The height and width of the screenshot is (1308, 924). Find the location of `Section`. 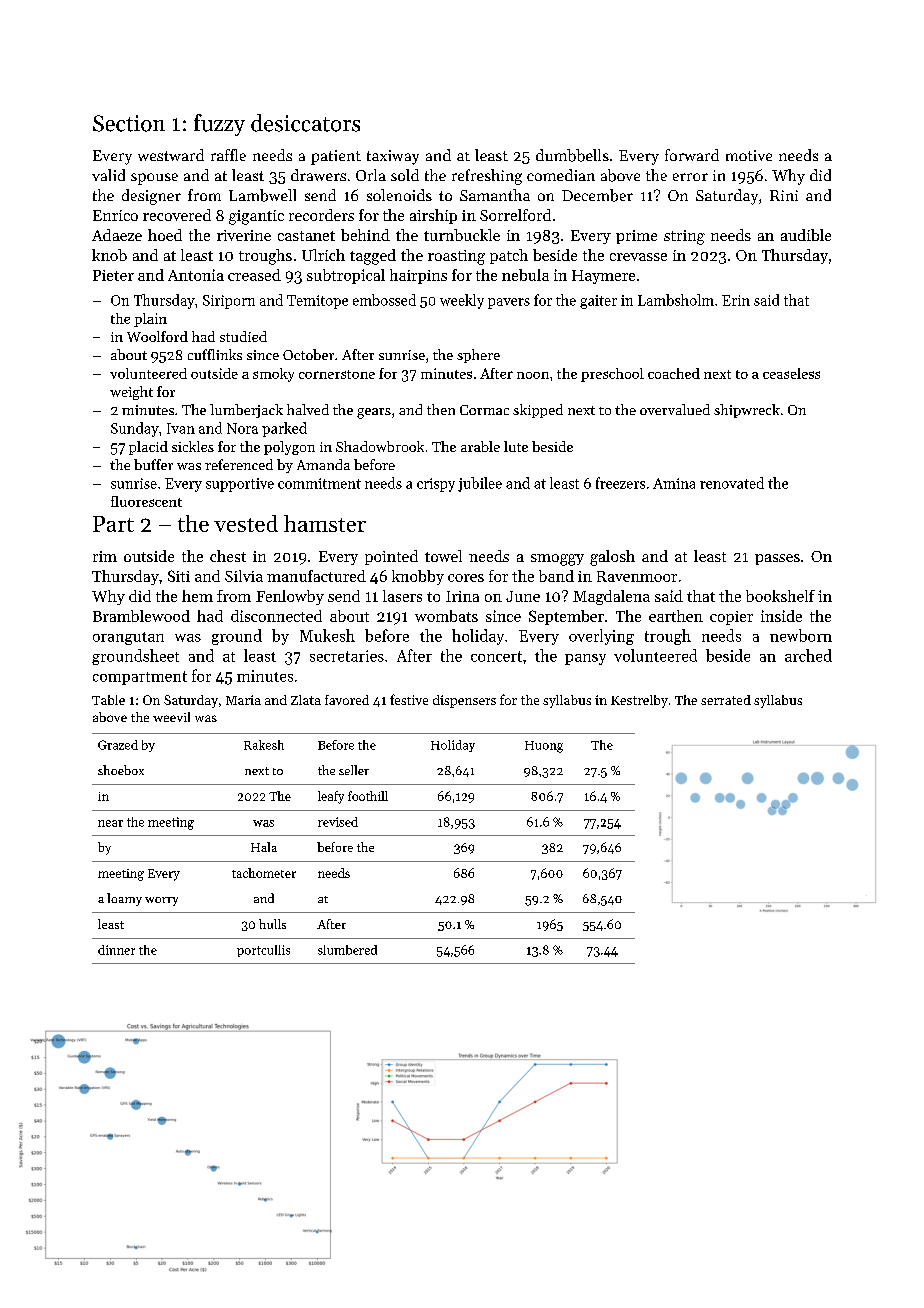

Section is located at coordinates (129, 123).
